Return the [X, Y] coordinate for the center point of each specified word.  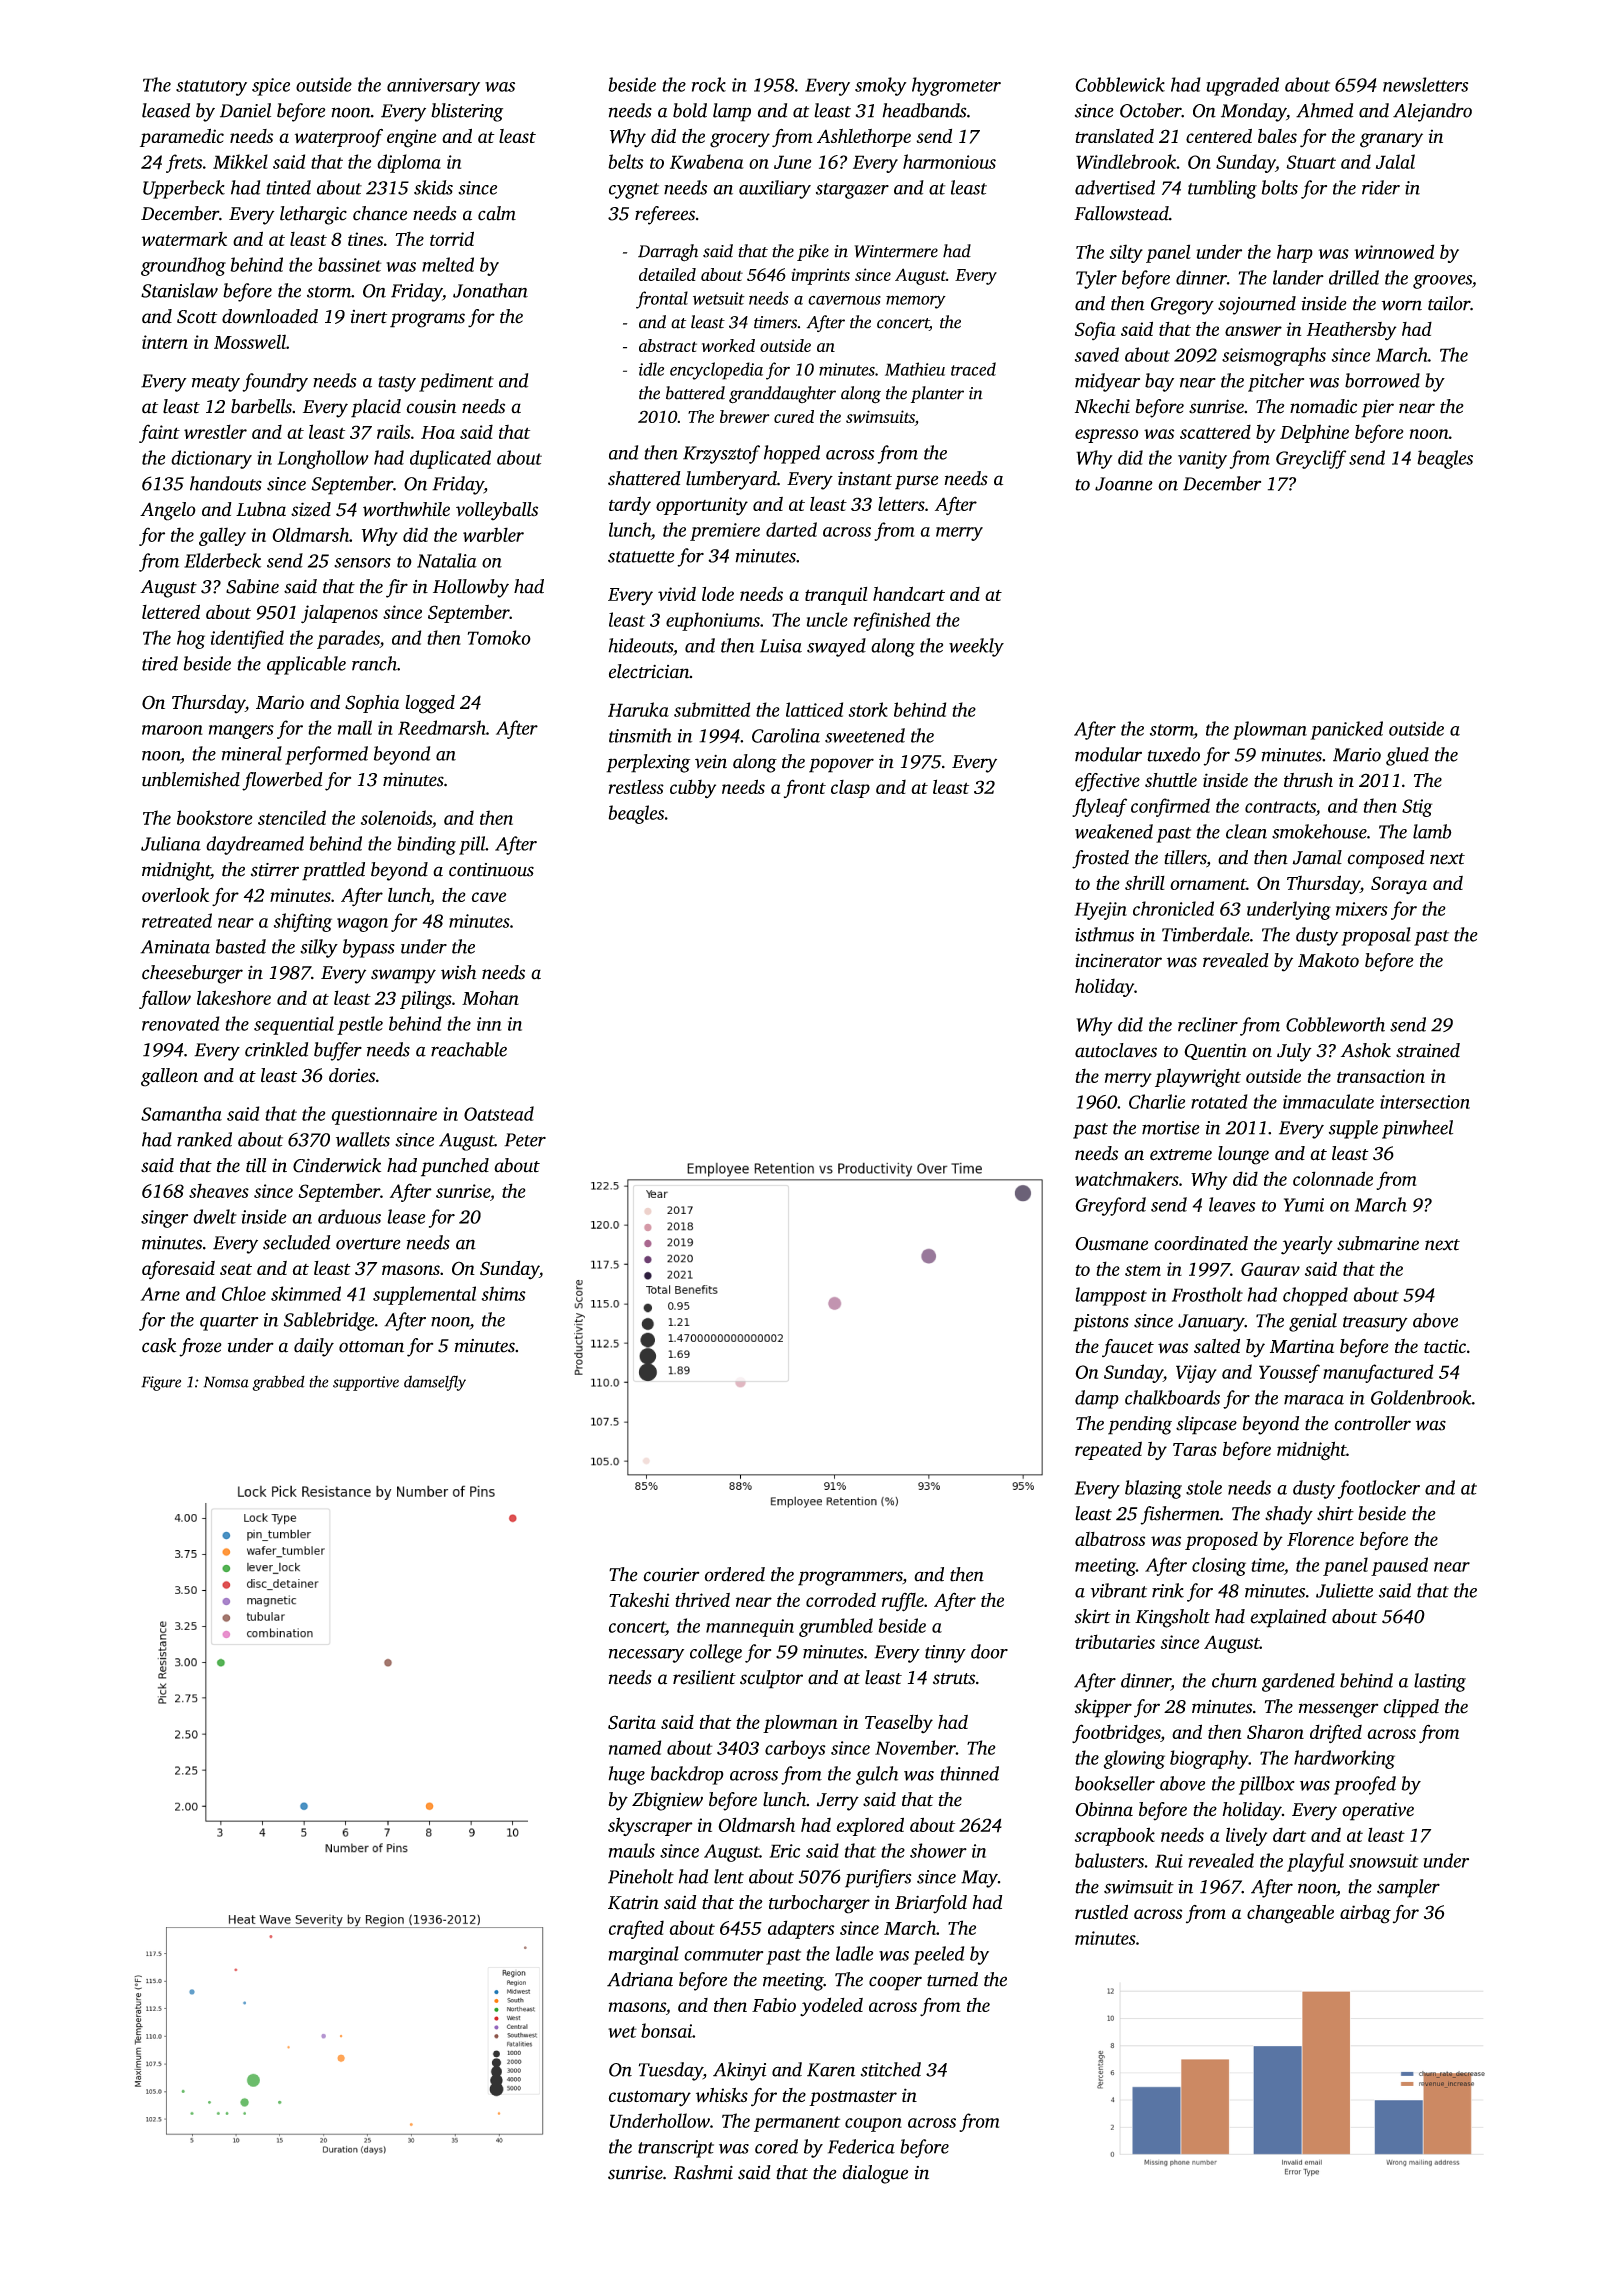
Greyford [1110, 1206]
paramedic [182, 138]
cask [159, 1345]
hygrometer [956, 86]
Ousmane [1111, 1244]
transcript [676, 2149]
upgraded [1242, 86]
